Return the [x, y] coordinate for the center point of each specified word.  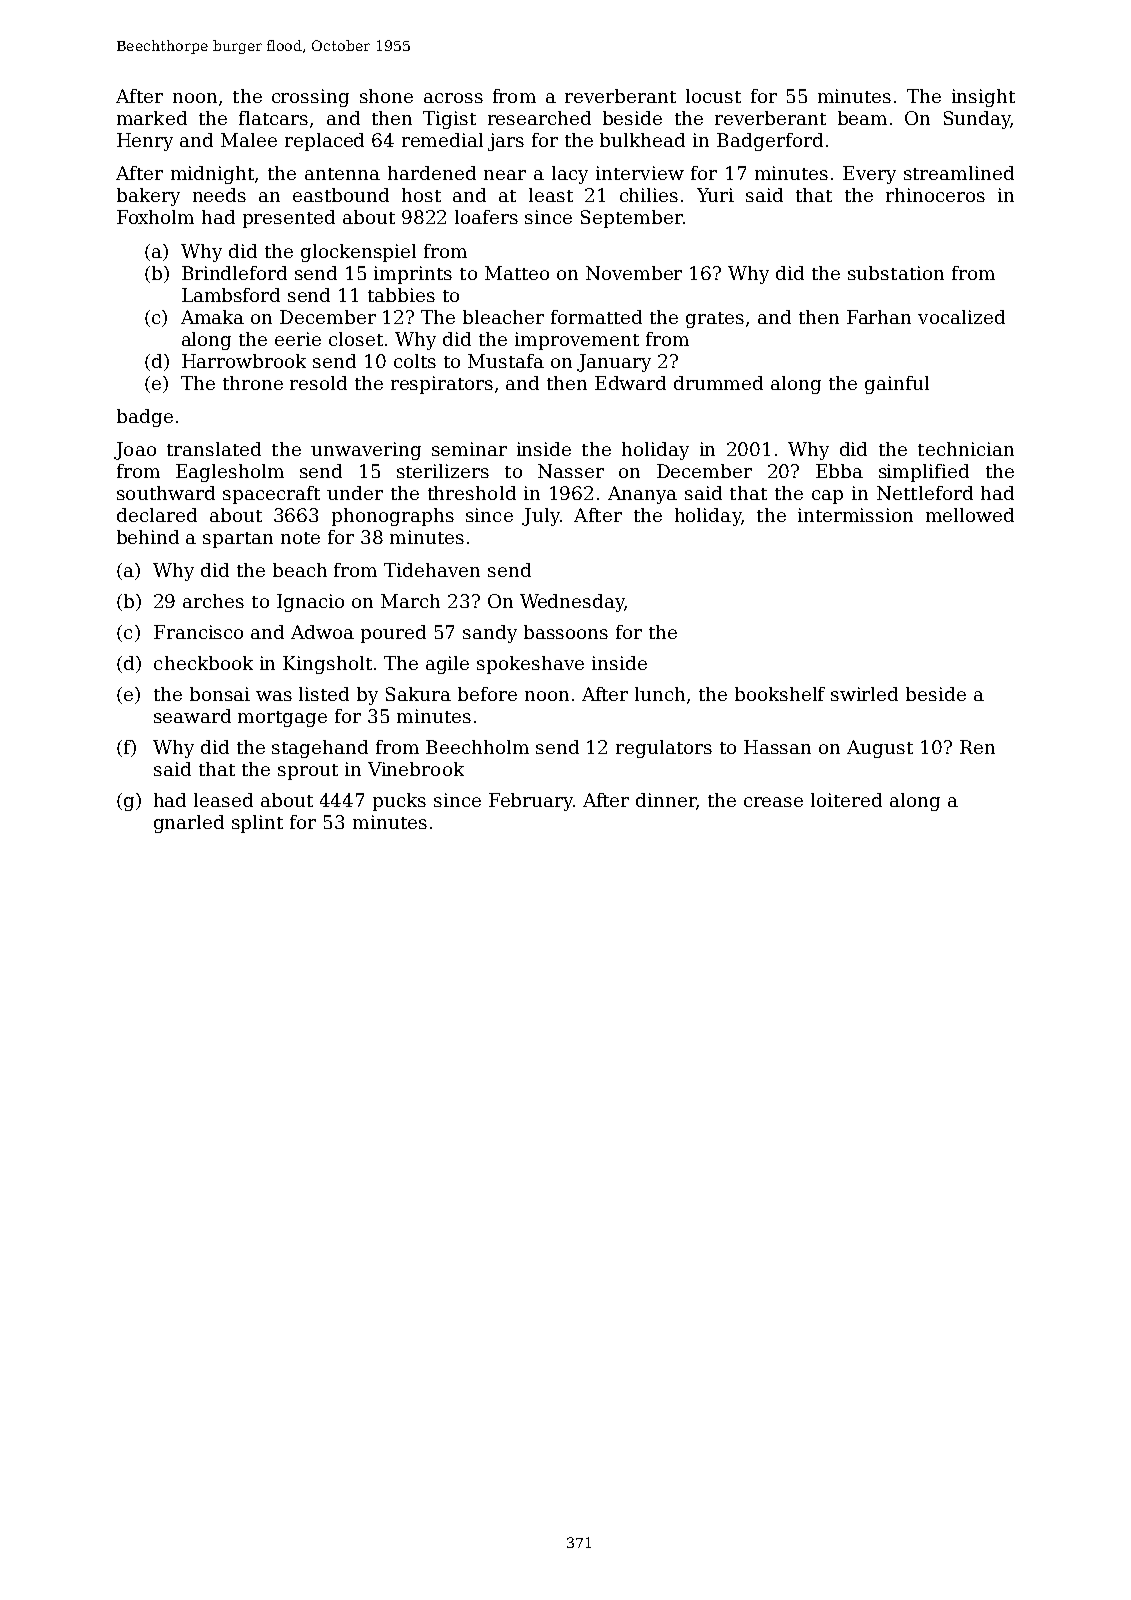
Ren [977, 747]
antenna [342, 174]
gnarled [189, 824]
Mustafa [506, 361]
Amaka [212, 317]
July [541, 517]
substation [896, 273]
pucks [399, 802]
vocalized [961, 317]
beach [300, 570]
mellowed [970, 515]
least [551, 195]
